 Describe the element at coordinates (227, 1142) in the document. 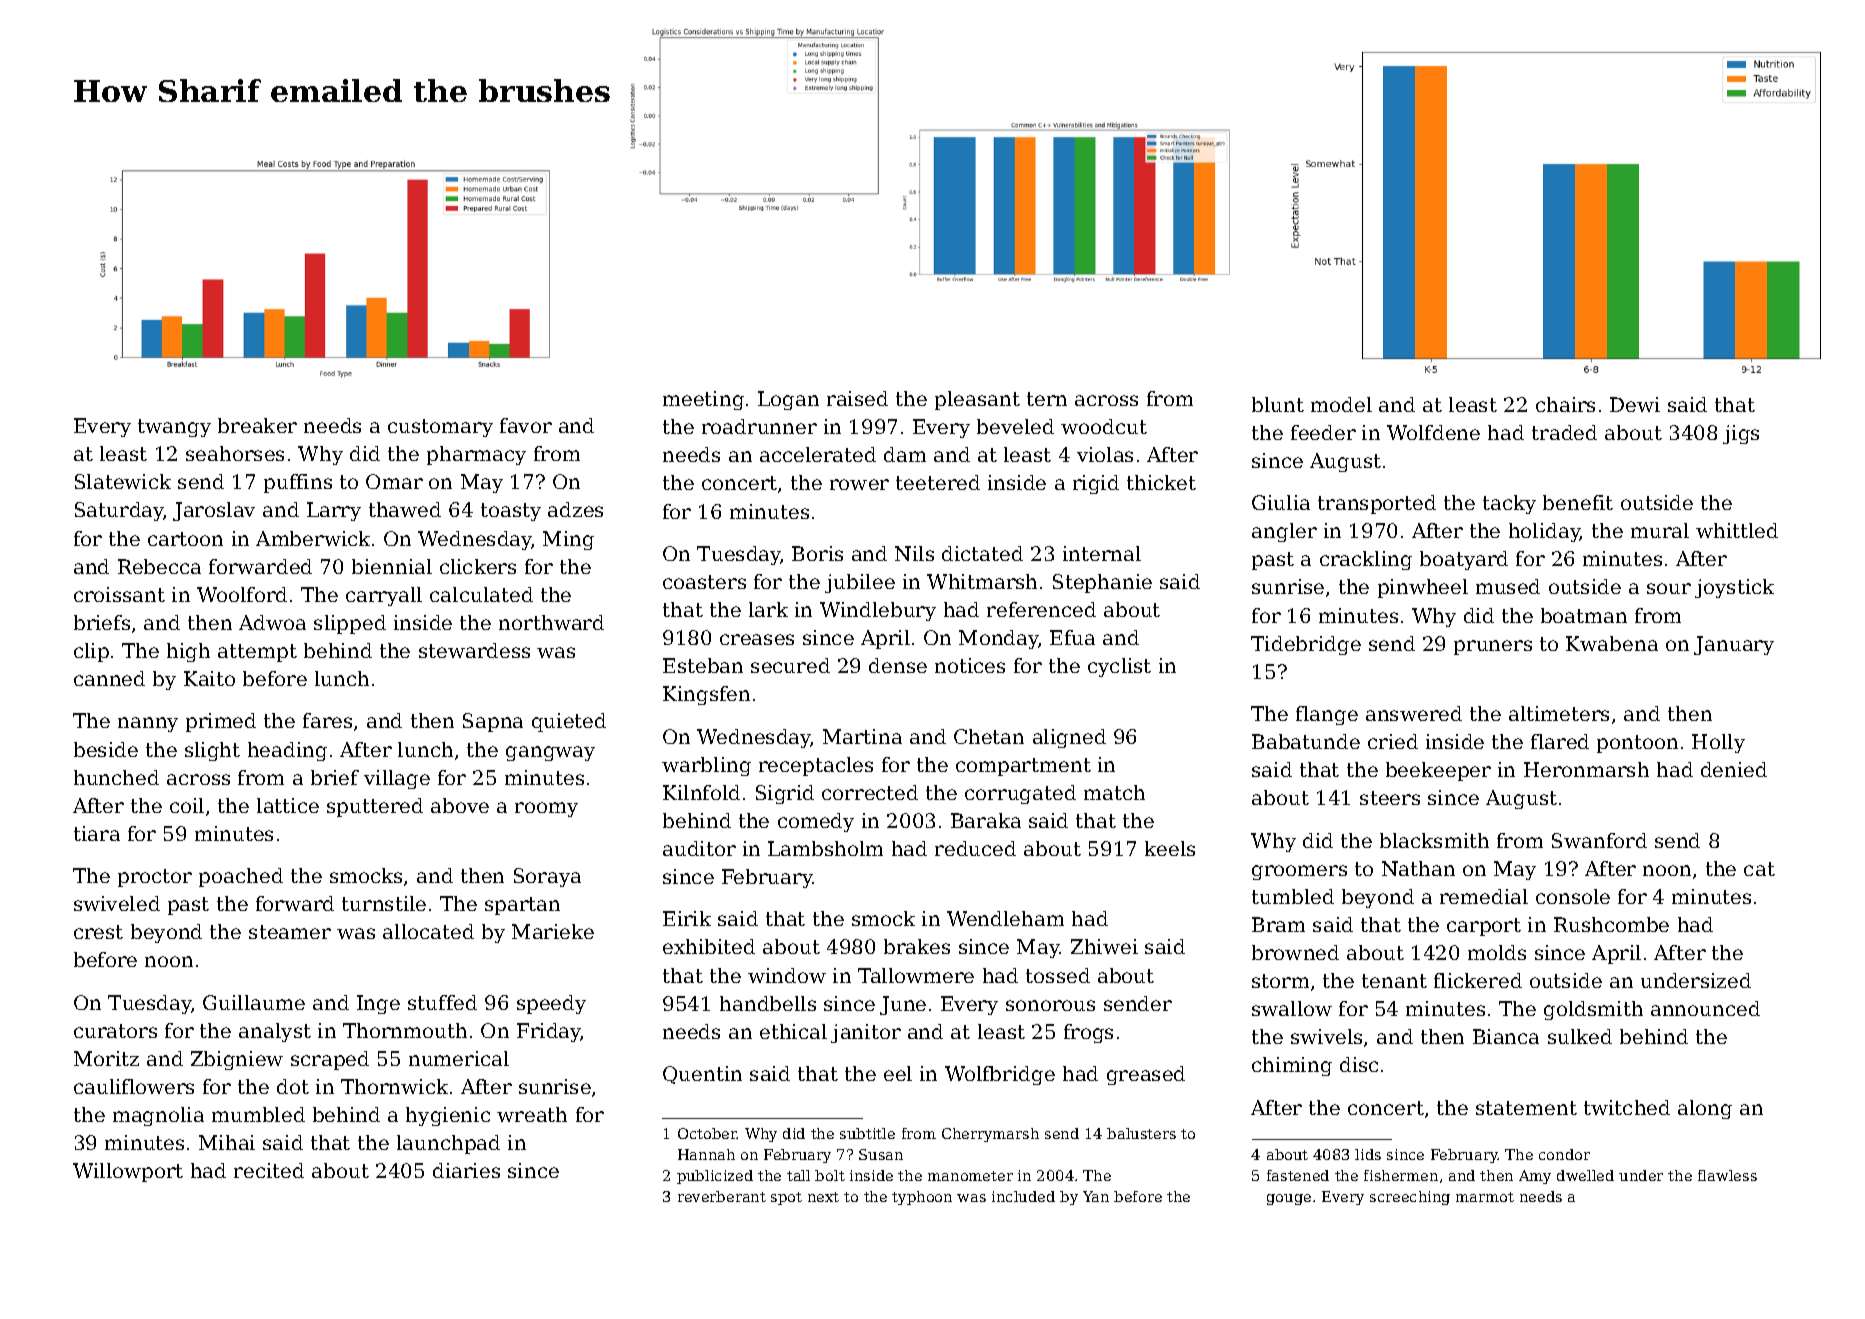

I see `Mihai` at that location.
